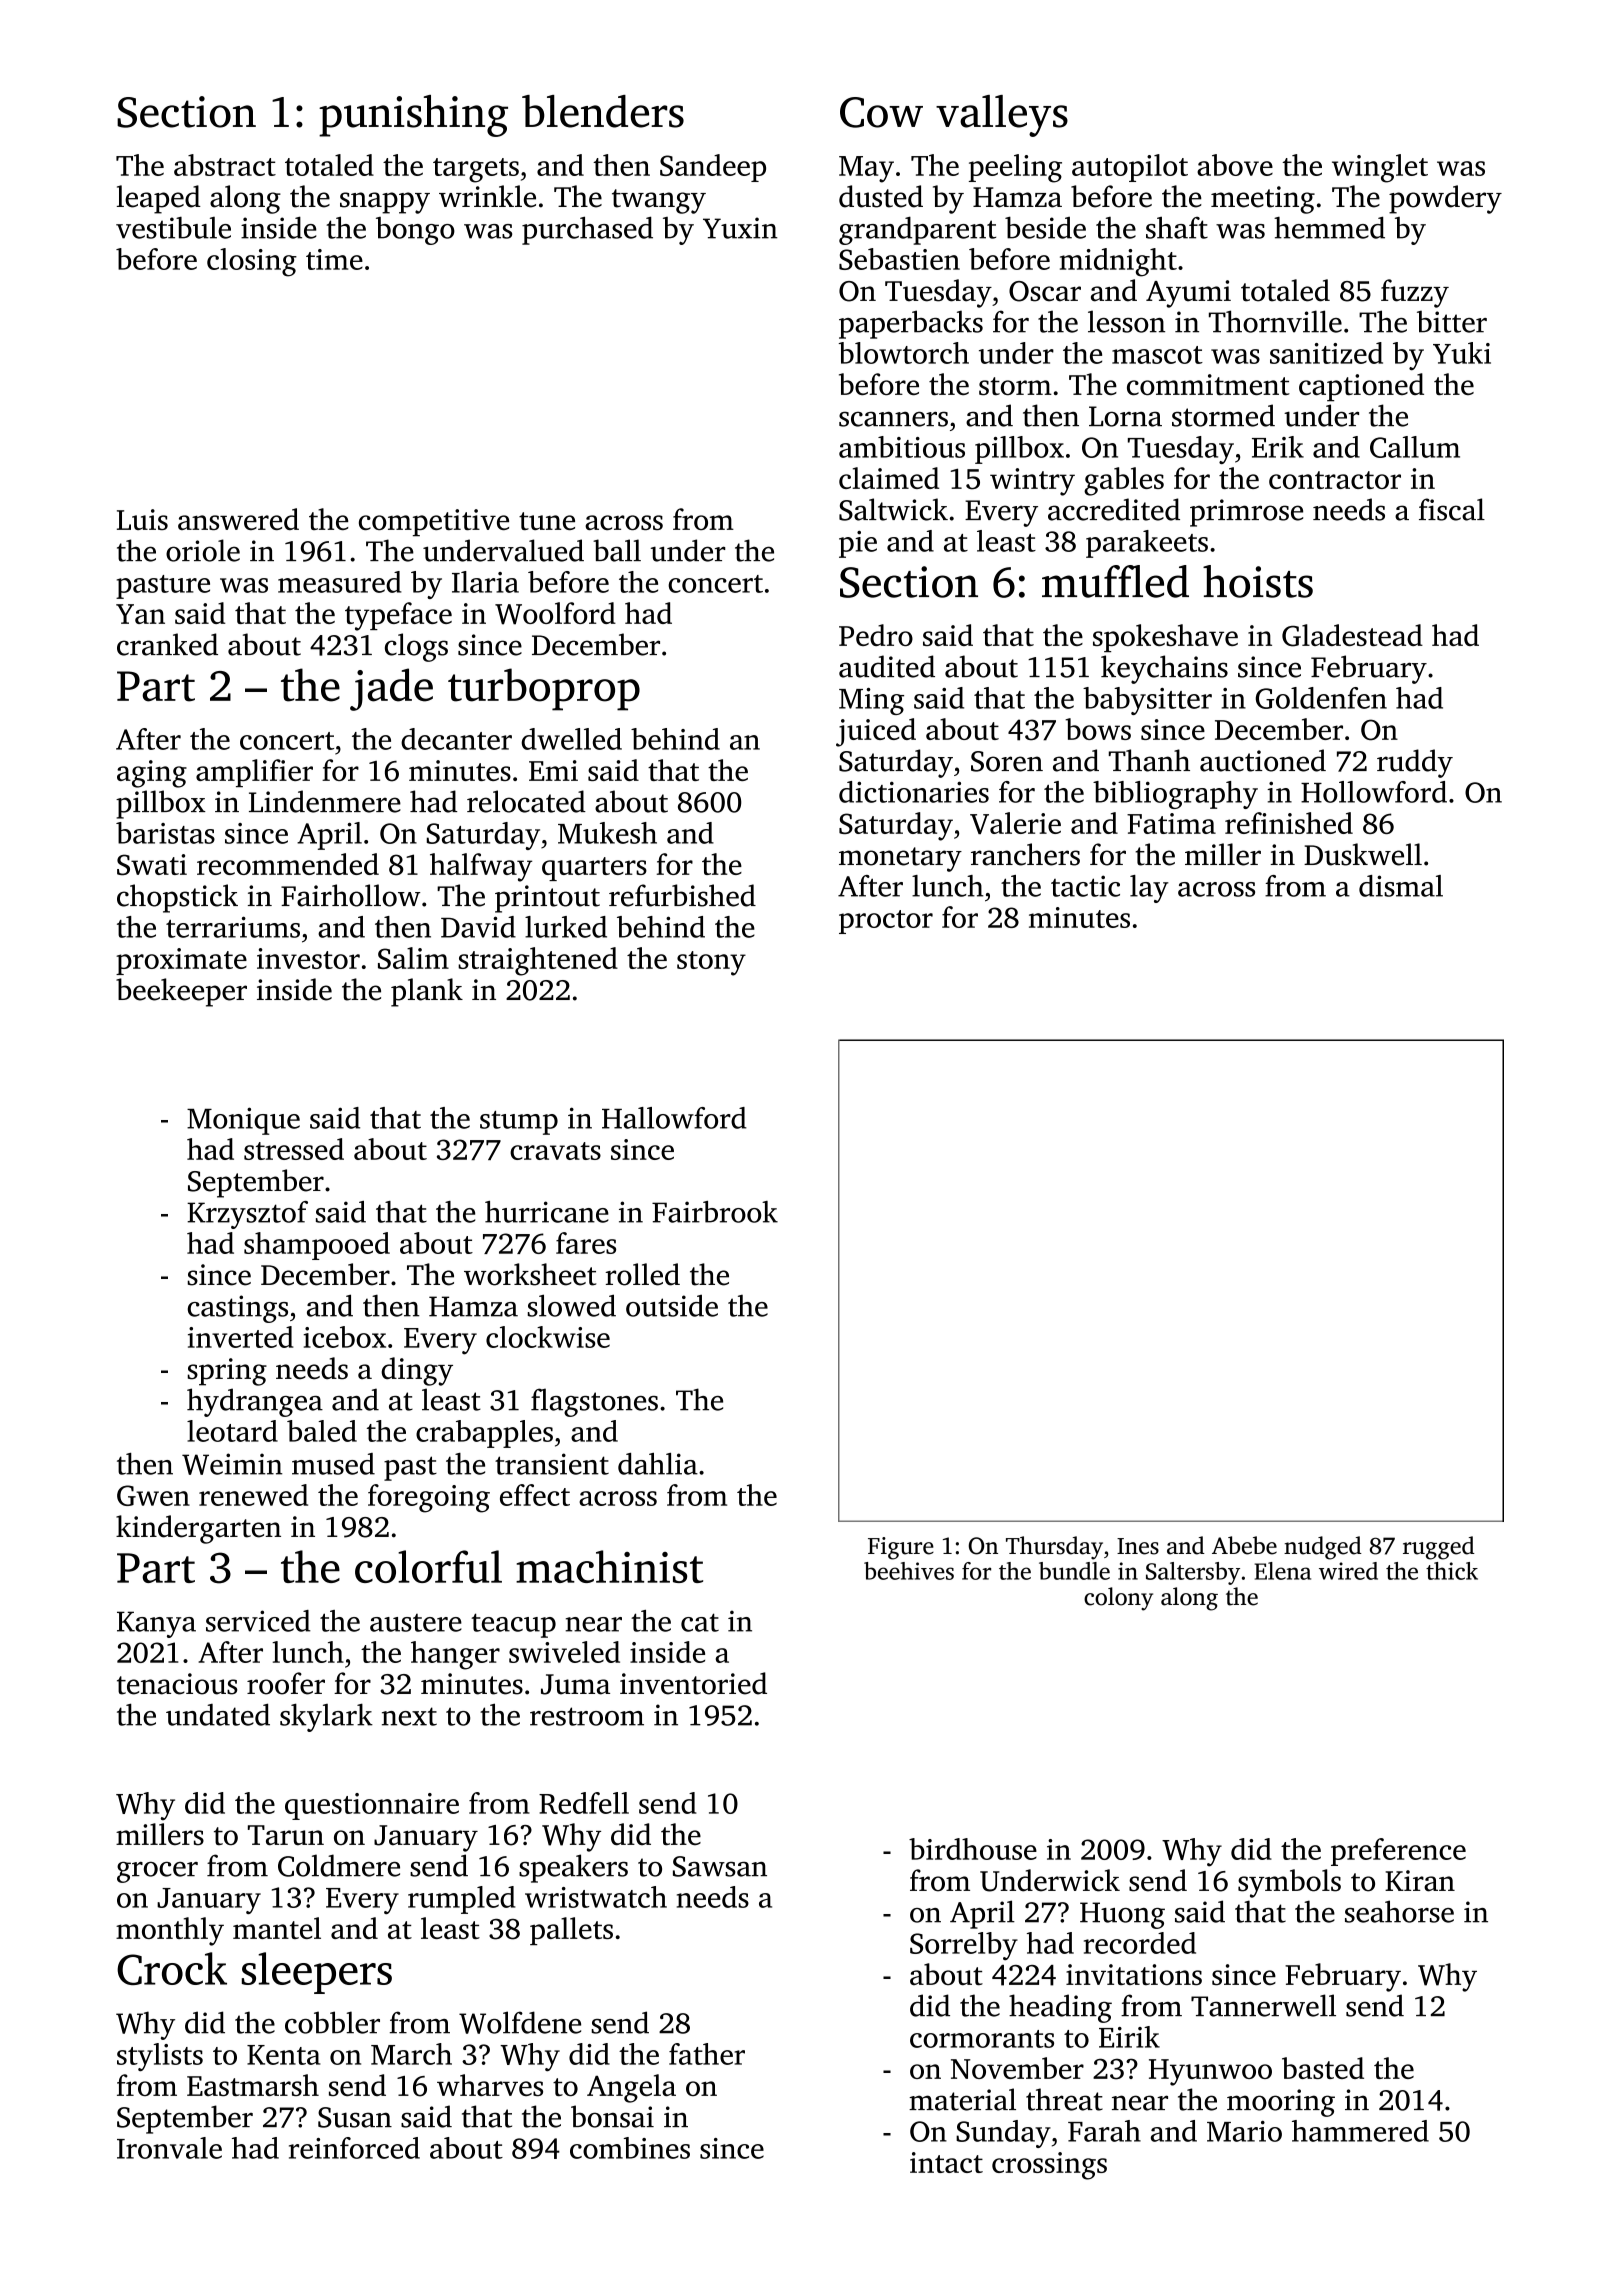  What do you see at coordinates (1149, 889) in the screenshot?
I see `lay` at bounding box center [1149, 889].
